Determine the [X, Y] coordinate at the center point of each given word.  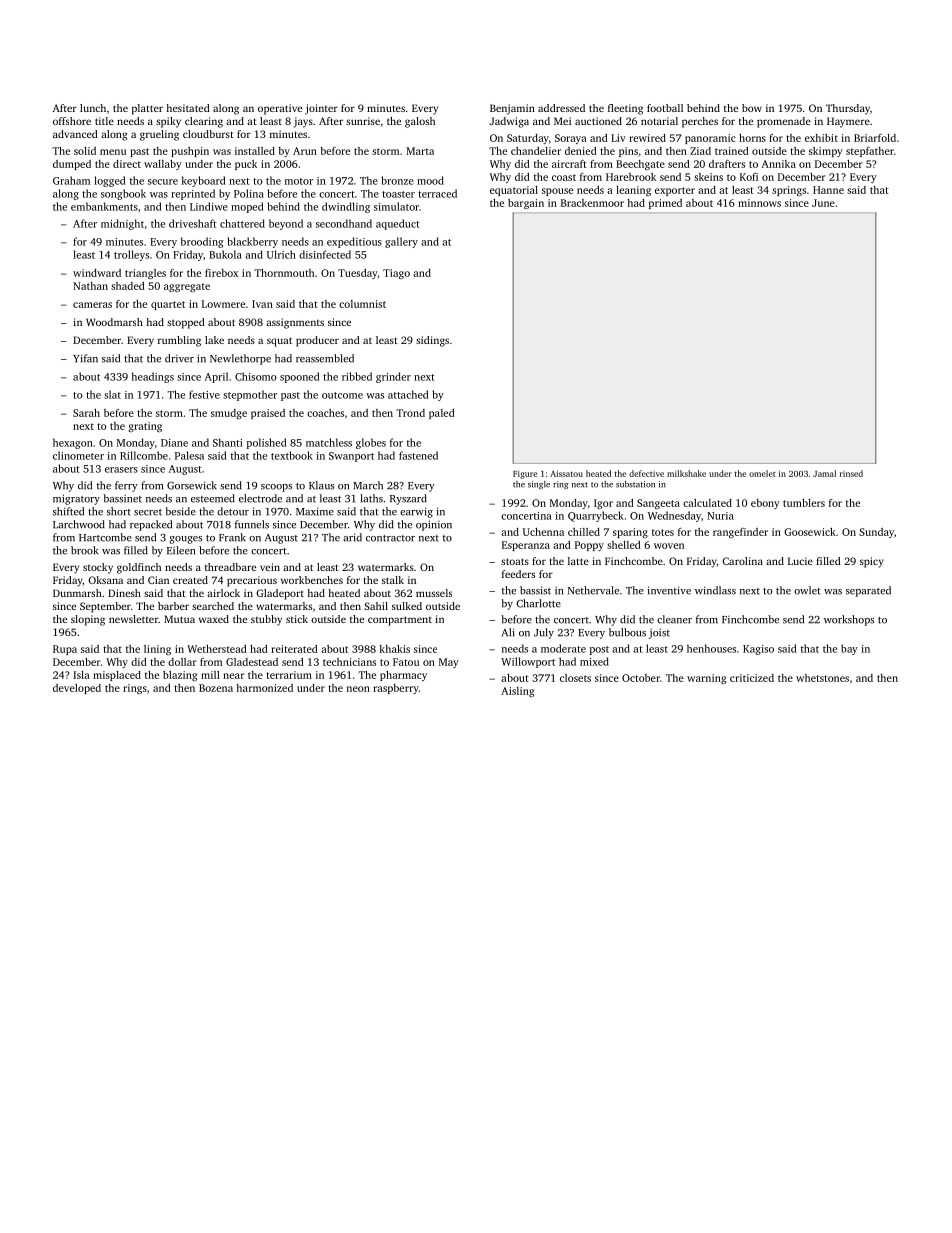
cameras [92, 305]
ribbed [357, 376]
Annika [779, 164]
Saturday [528, 139]
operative [280, 109]
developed [77, 689]
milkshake [686, 473]
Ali [508, 632]
